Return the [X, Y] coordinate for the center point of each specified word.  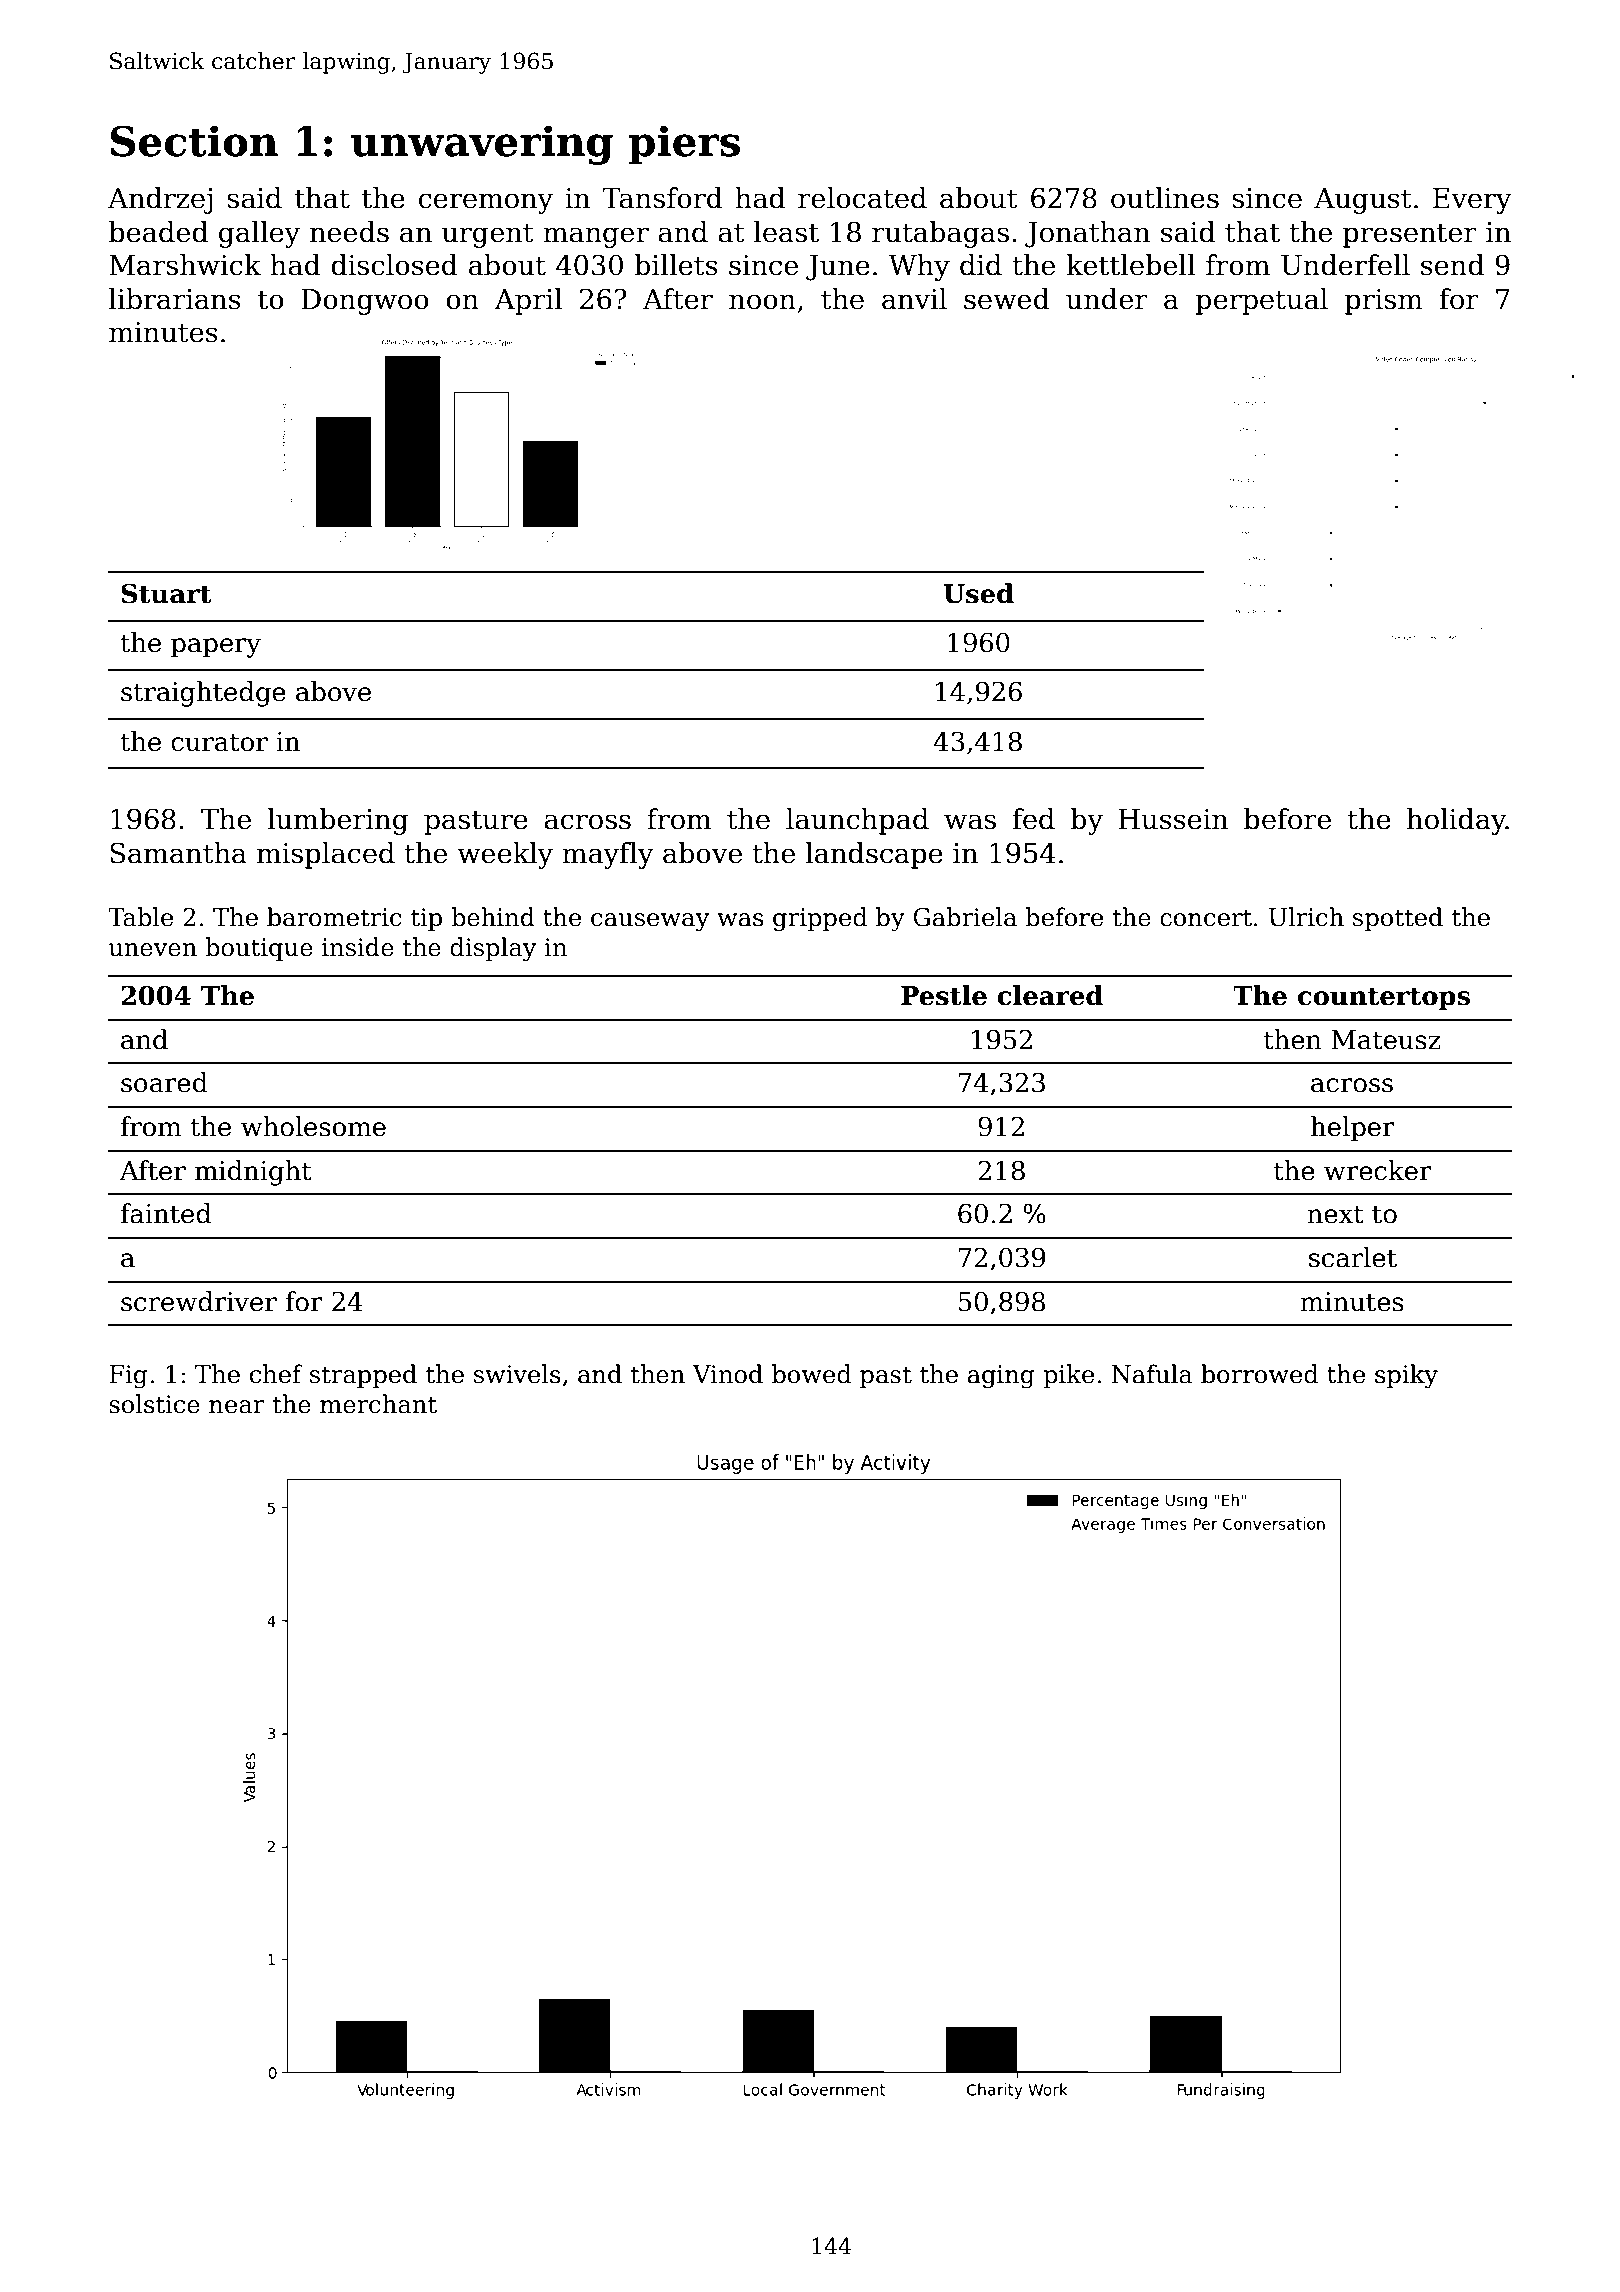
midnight [253, 1173]
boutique [259, 949]
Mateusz [1386, 1040]
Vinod [727, 1374]
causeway [650, 922]
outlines [1165, 198]
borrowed [1259, 1374]
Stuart [166, 593]
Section [194, 141]
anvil [914, 299]
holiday [1456, 821]
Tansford [662, 198]
